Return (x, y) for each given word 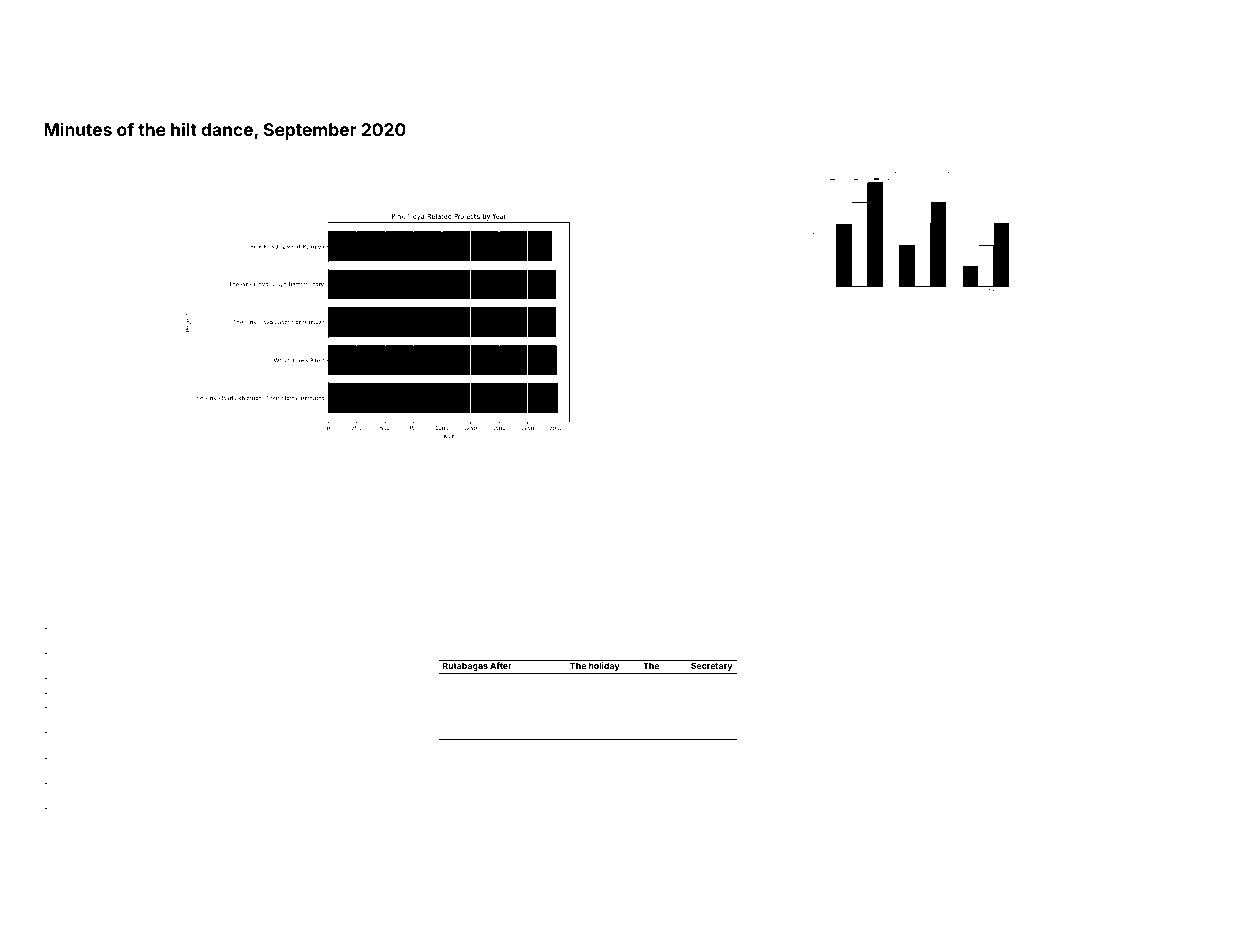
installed (945, 515)
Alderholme (1056, 605)
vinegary (285, 550)
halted (356, 653)
